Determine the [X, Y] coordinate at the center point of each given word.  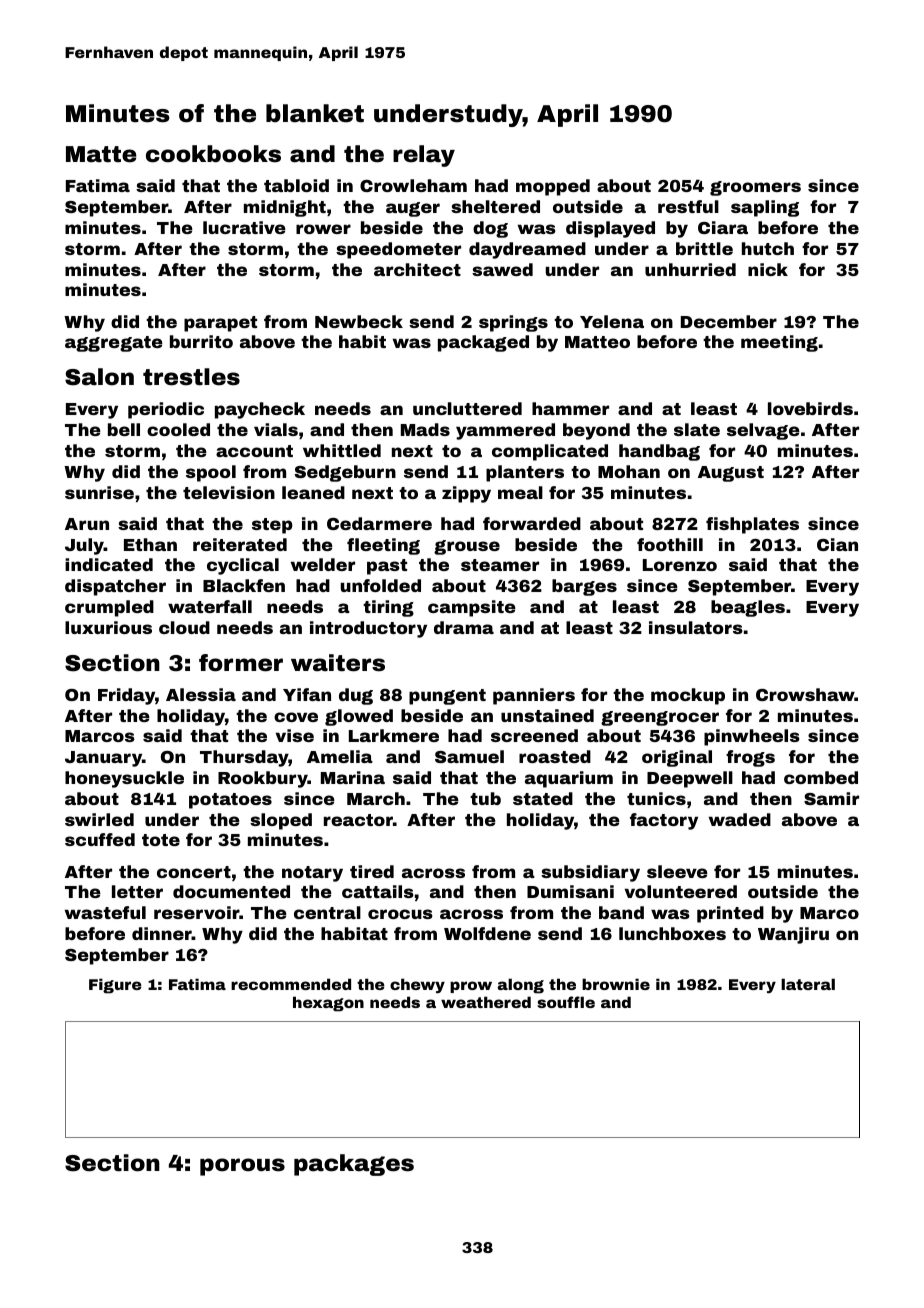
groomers [755, 188]
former [241, 663]
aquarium [569, 779]
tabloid [296, 185]
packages [354, 1165]
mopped [553, 187]
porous [242, 1167]
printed [730, 914]
